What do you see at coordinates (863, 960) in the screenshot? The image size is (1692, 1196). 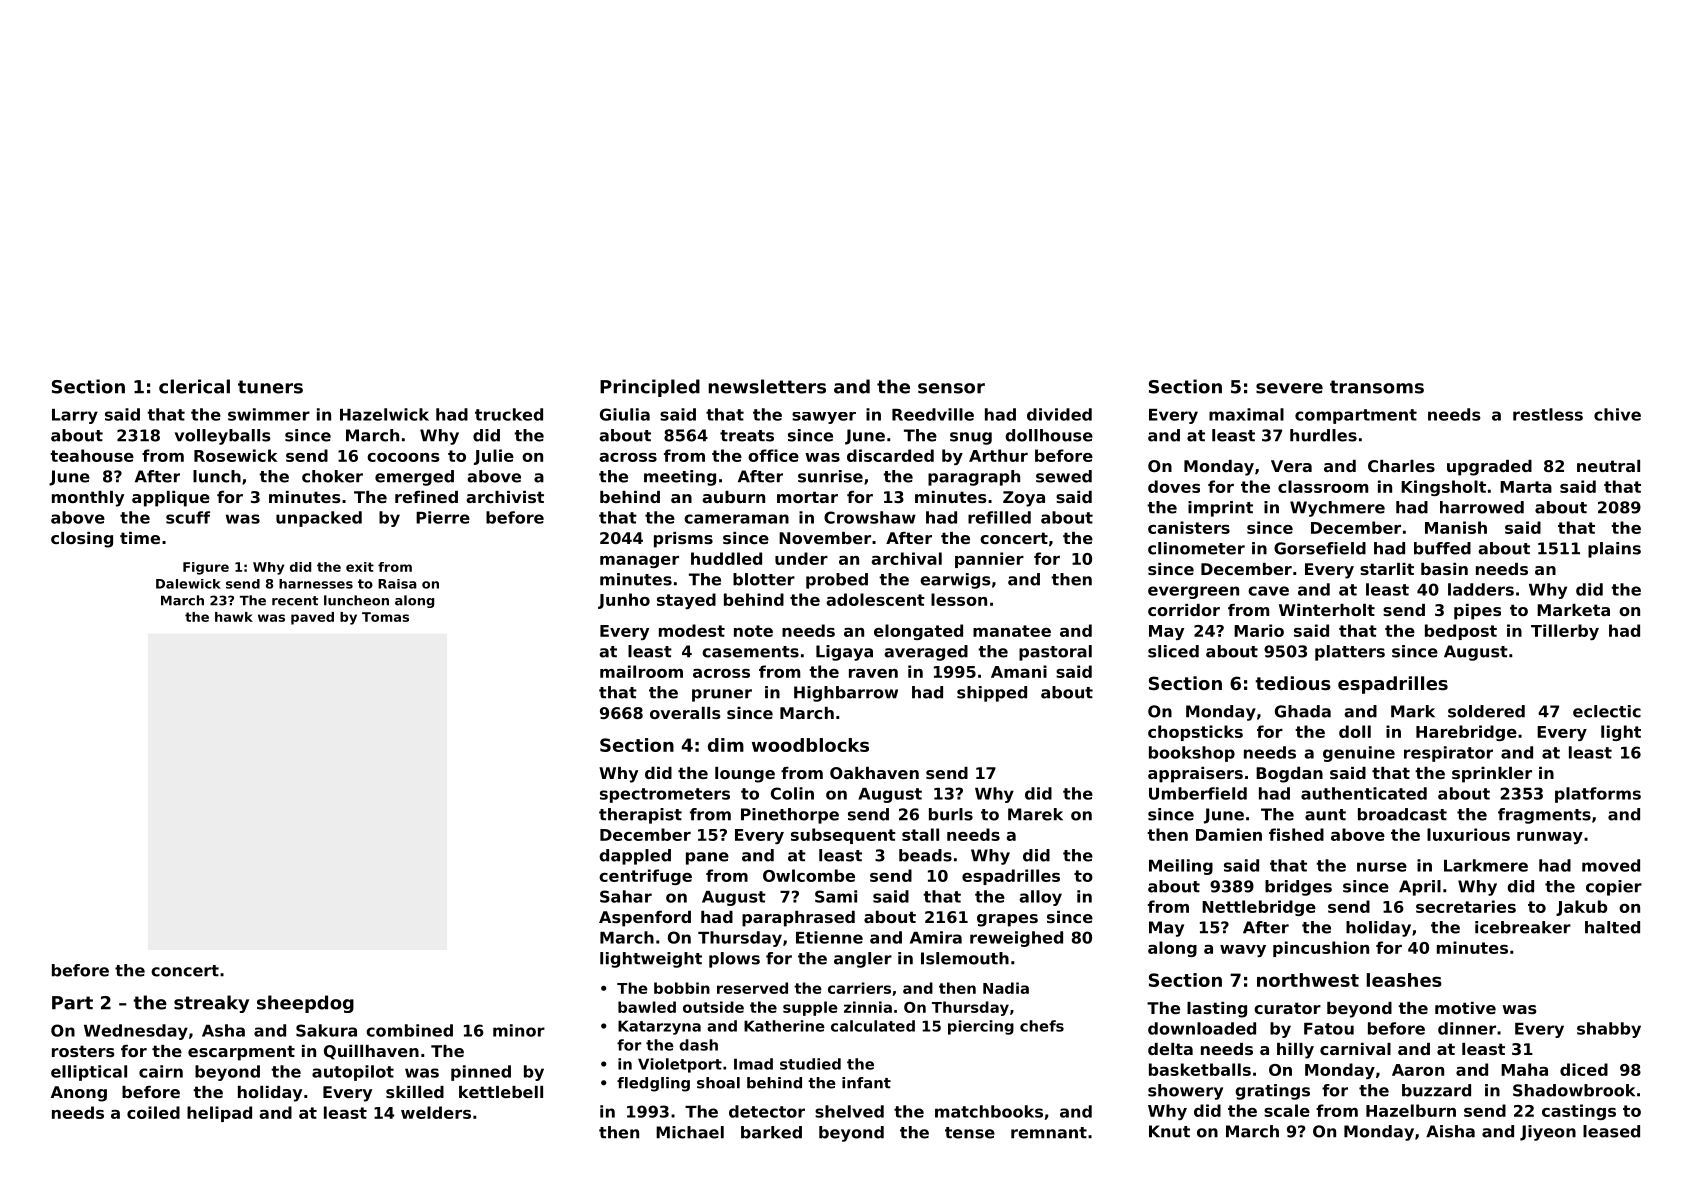 I see `angler` at bounding box center [863, 960].
